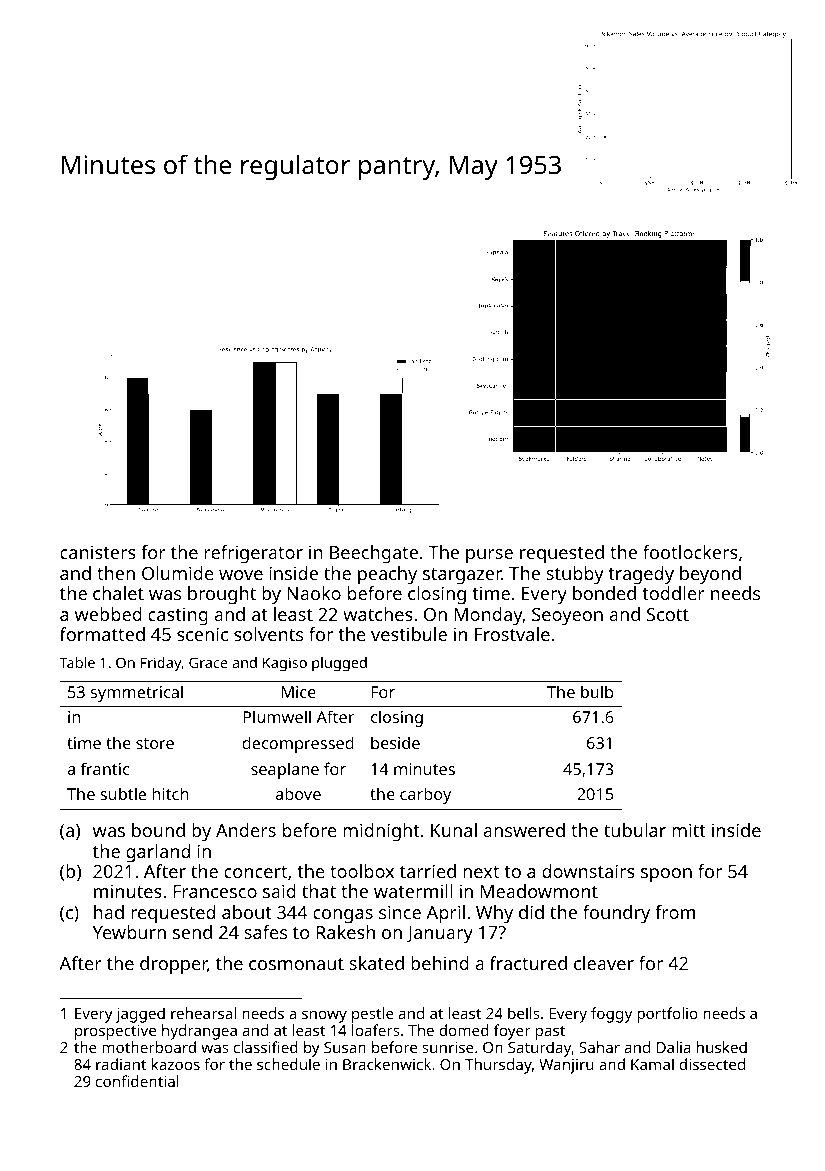 The height and width of the screenshot is (1171, 825). What do you see at coordinates (597, 691) in the screenshot?
I see `bulb` at bounding box center [597, 691].
